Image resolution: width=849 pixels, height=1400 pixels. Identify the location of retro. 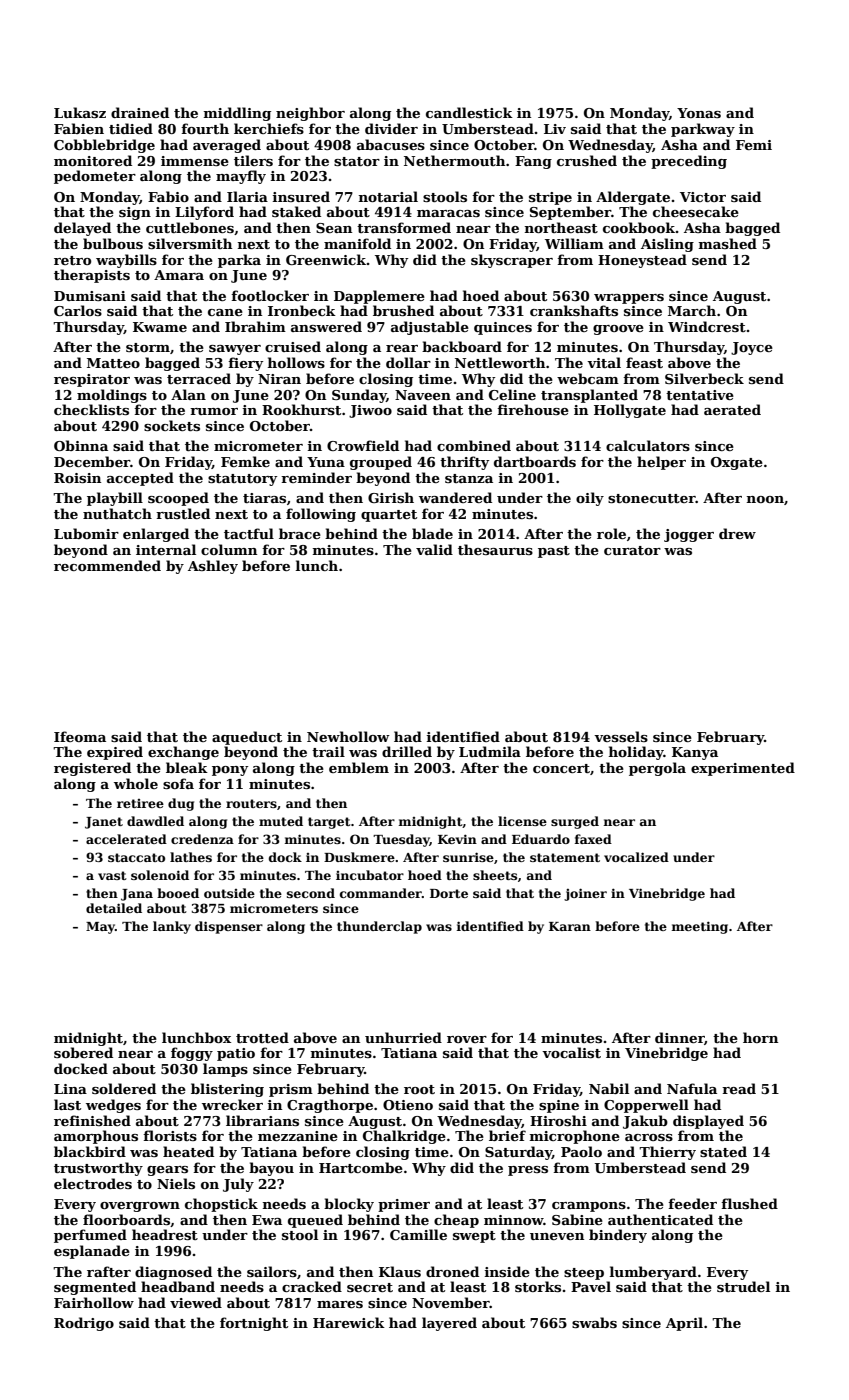
(72, 260).
